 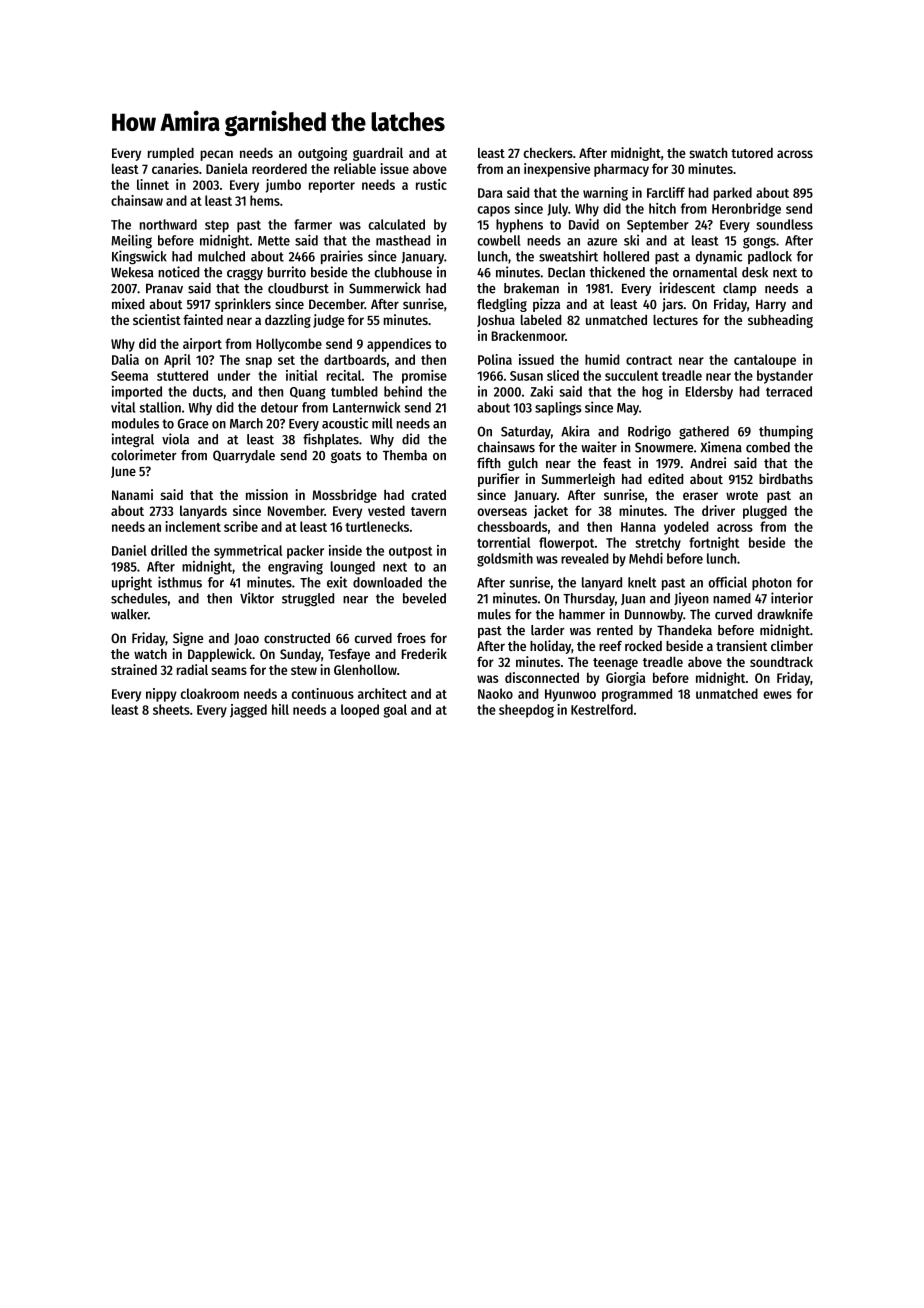 I want to click on detour, so click(x=279, y=407).
